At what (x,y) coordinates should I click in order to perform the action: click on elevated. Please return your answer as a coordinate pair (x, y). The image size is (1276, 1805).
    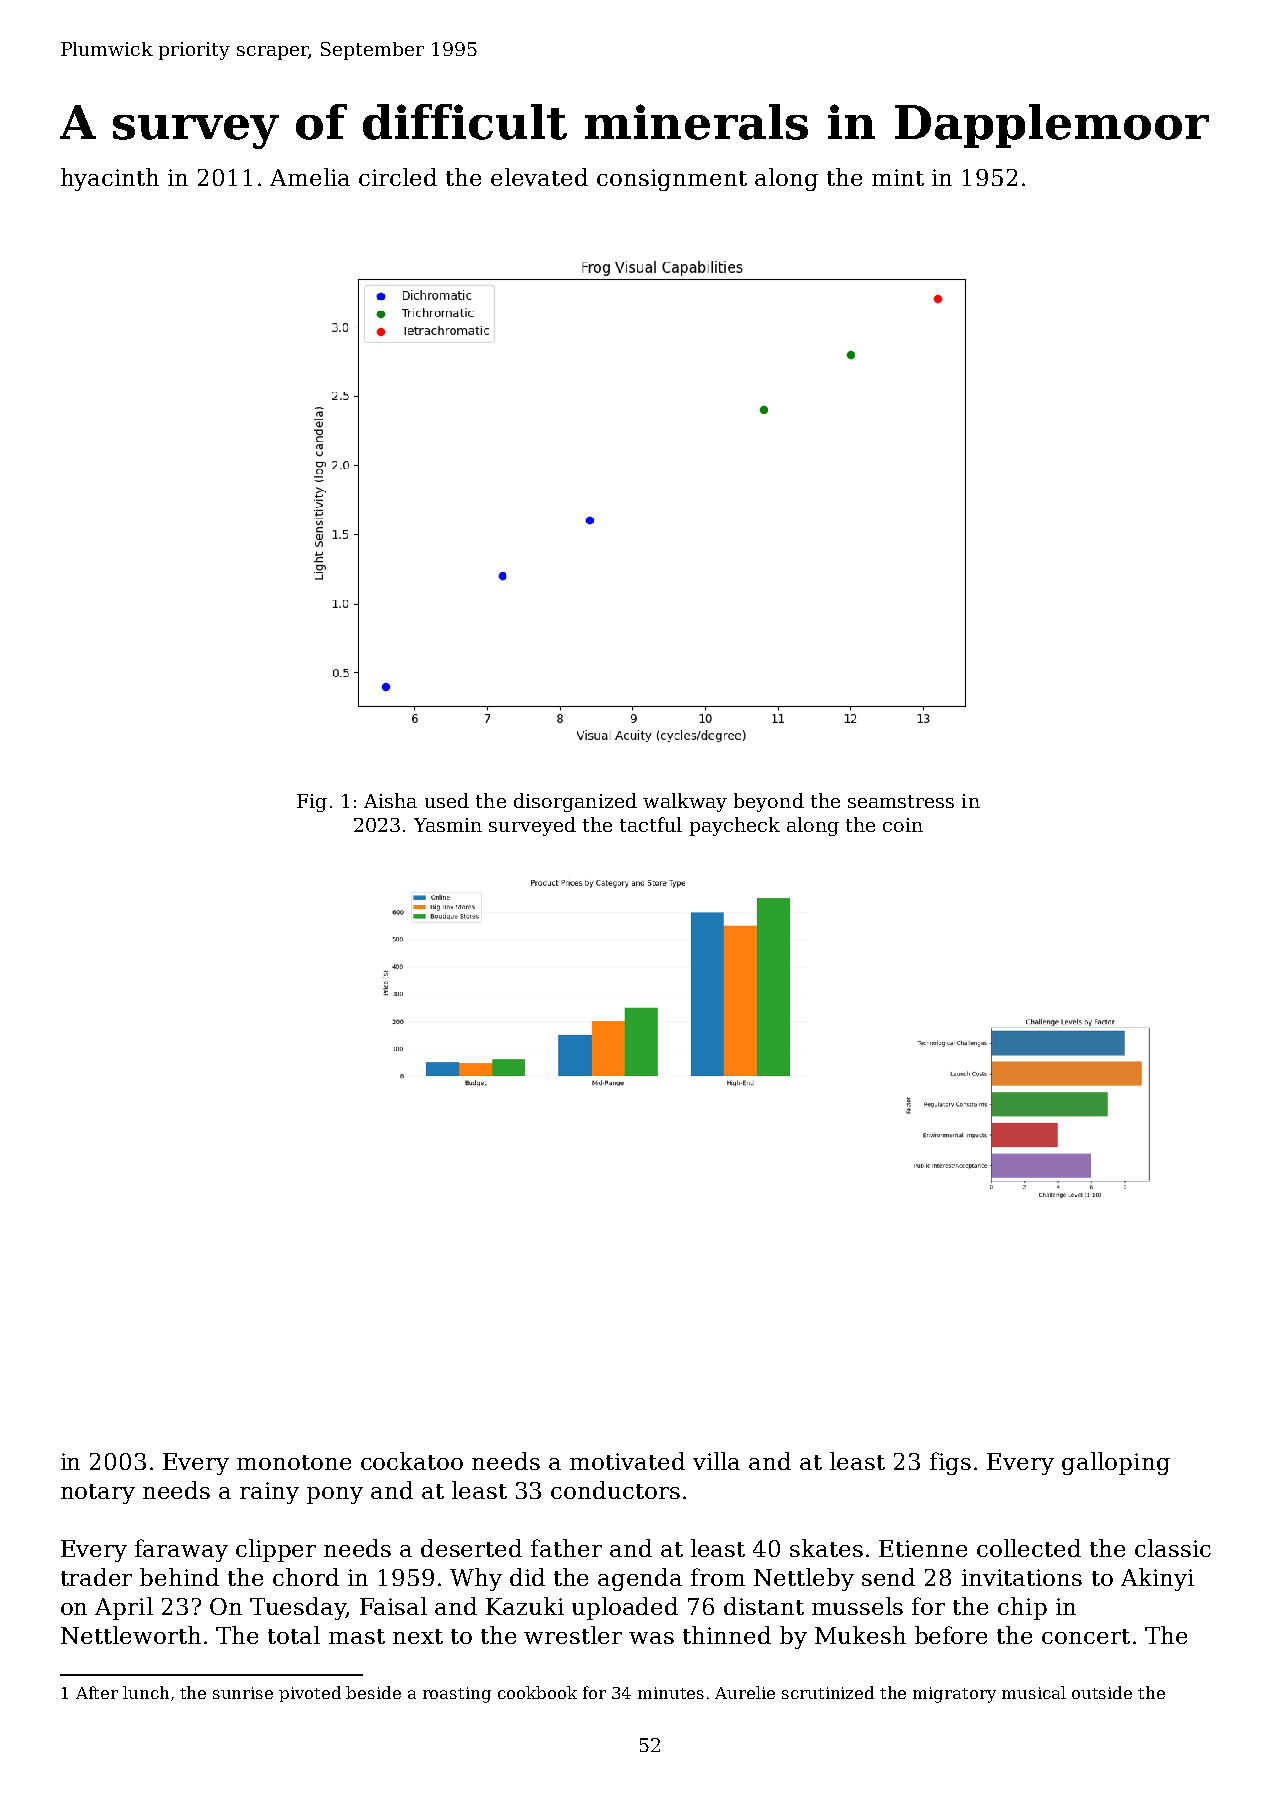
    Looking at the image, I should click on (539, 177).
